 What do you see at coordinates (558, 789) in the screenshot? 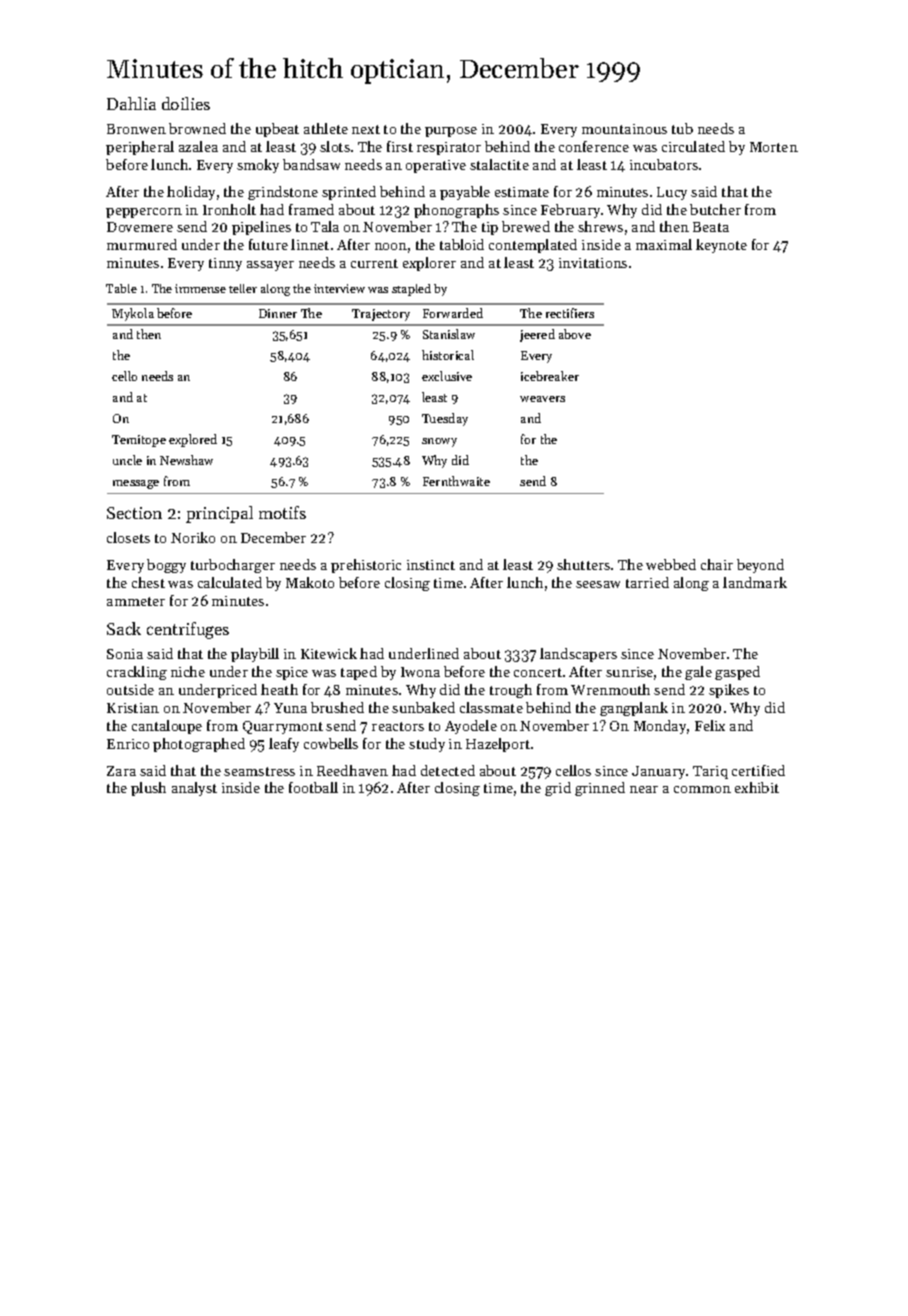
I see `grid` at bounding box center [558, 789].
